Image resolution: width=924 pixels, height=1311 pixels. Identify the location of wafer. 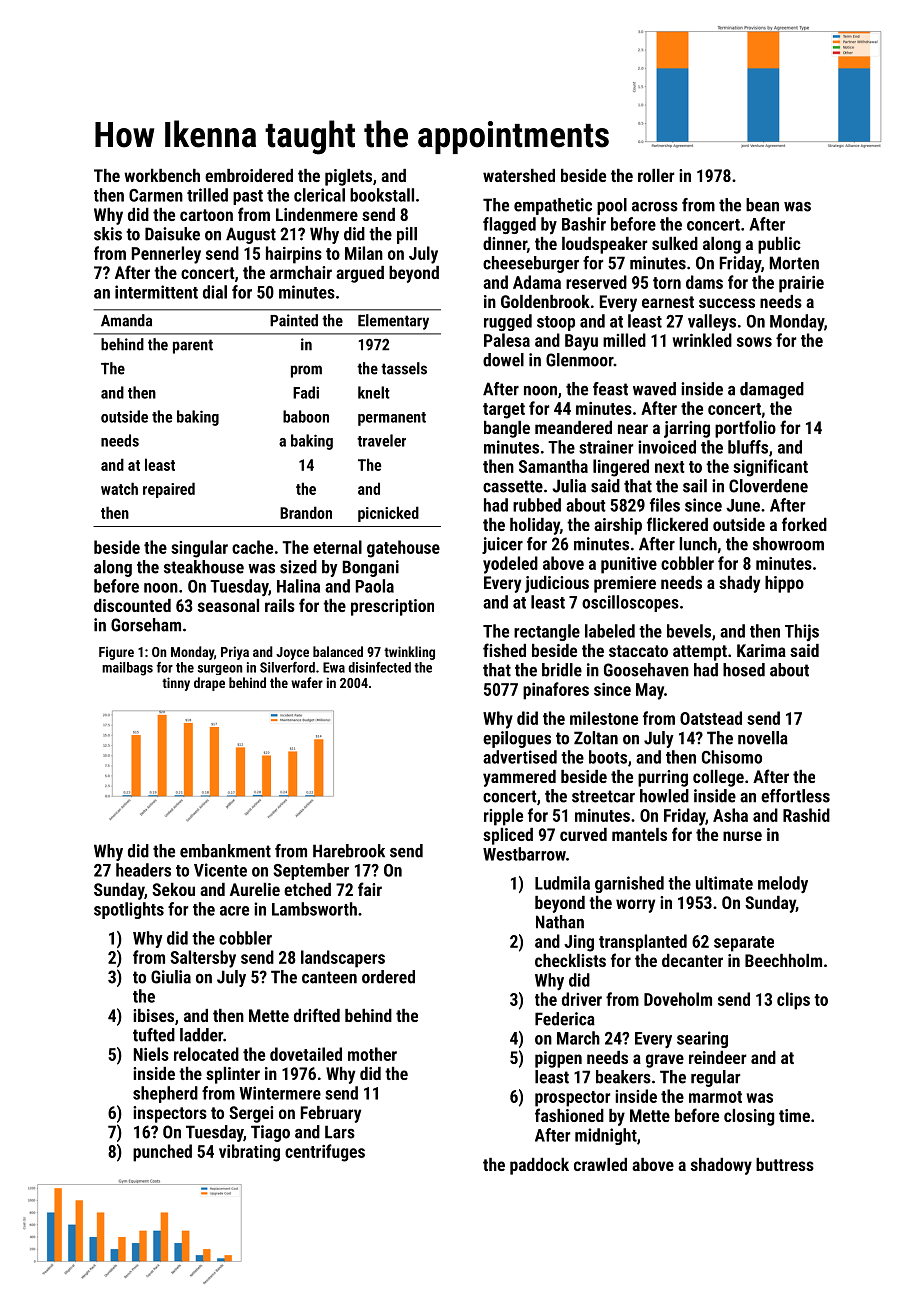
(307, 682).
